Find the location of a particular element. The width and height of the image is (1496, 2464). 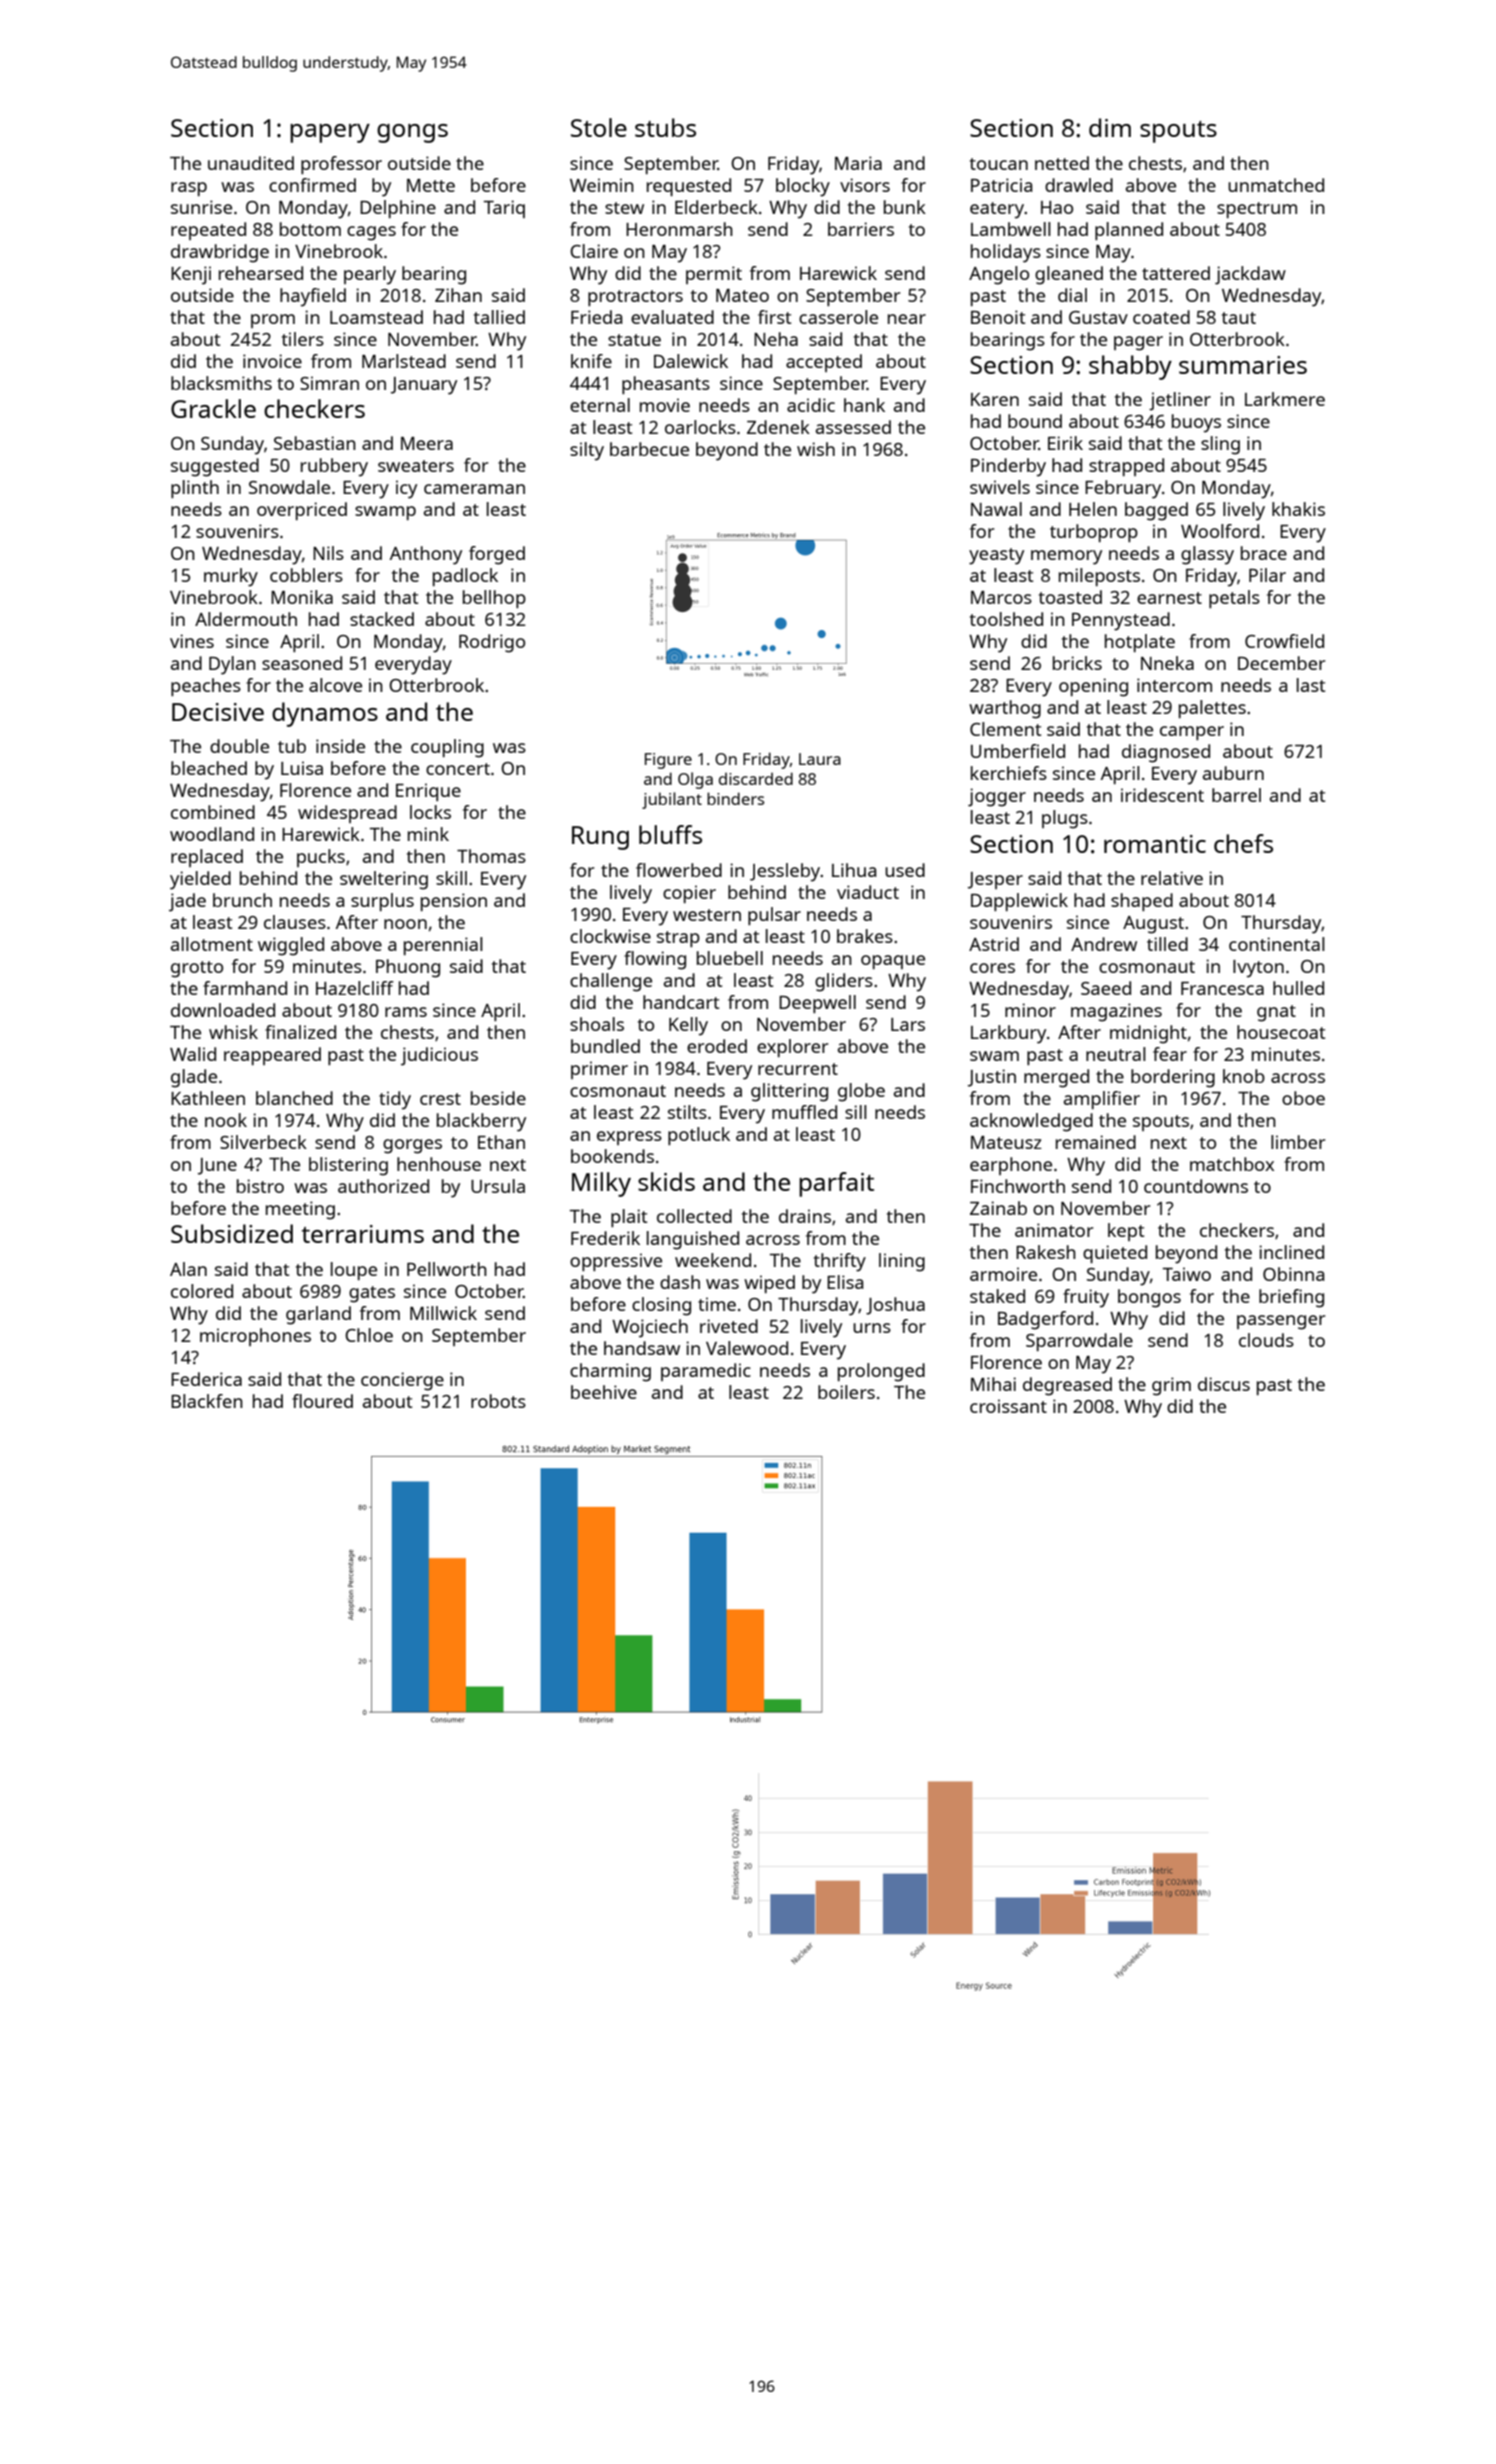

unaudited is located at coordinates (251, 163).
